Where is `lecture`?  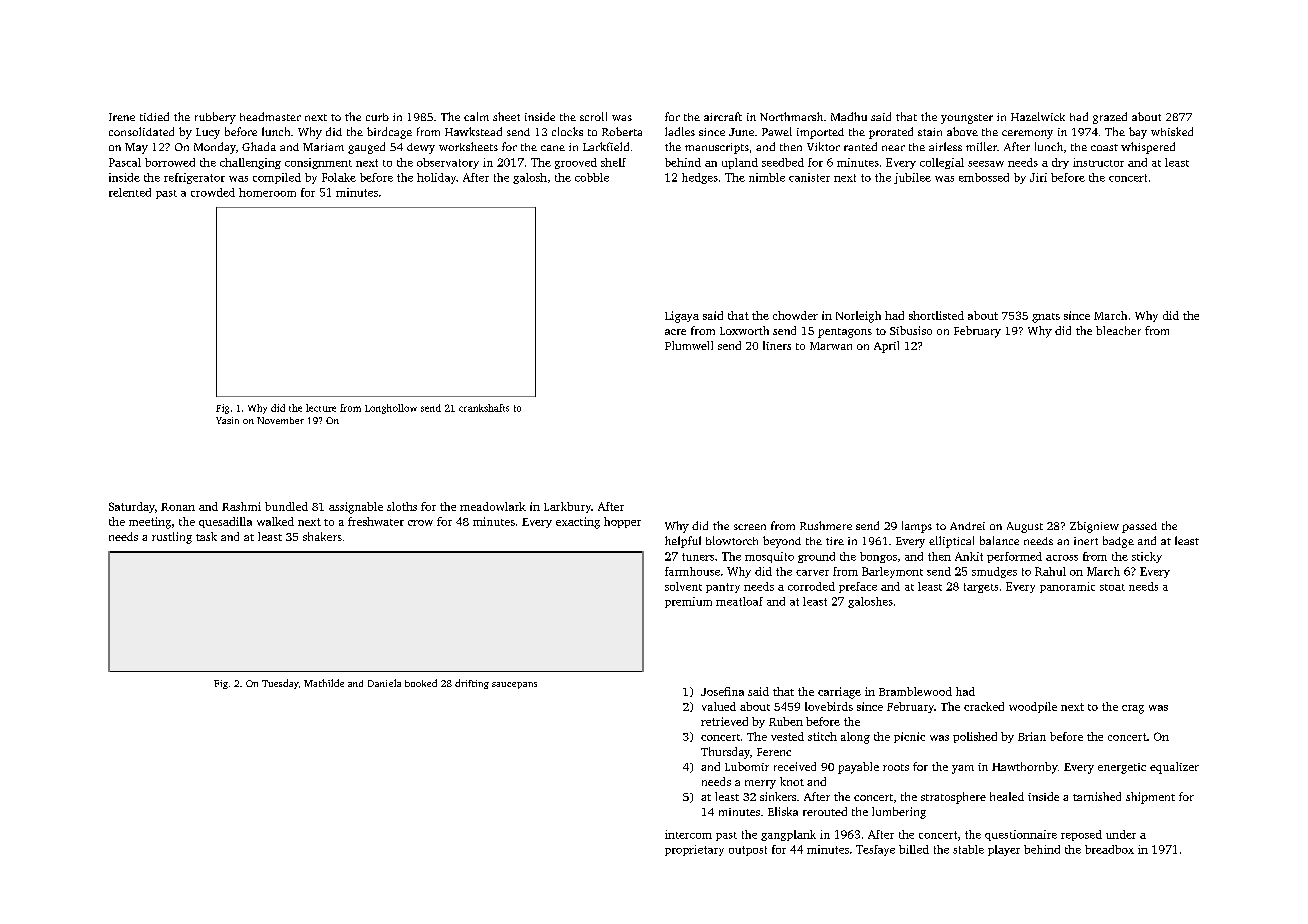 lecture is located at coordinates (321, 408).
